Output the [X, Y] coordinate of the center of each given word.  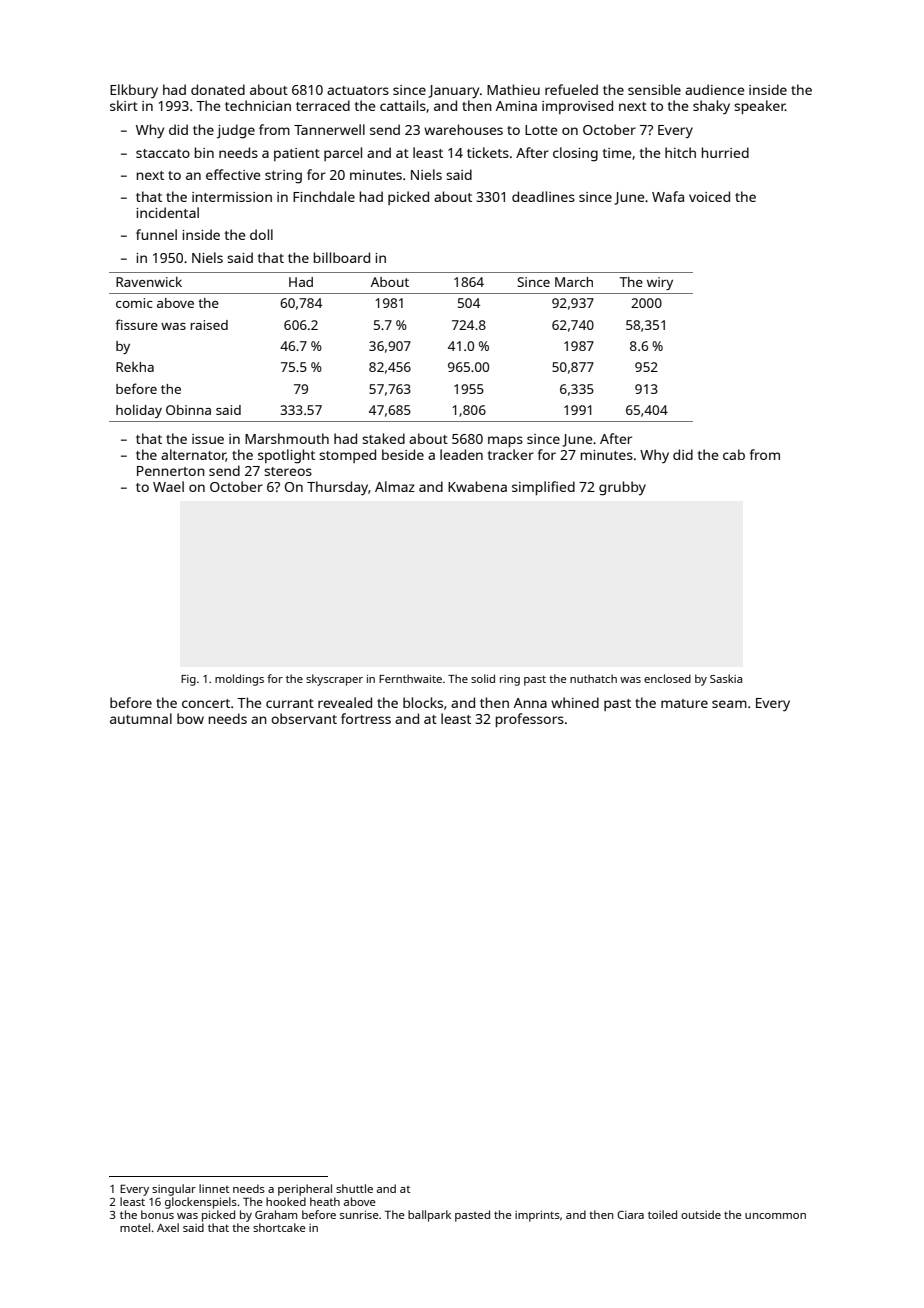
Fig [188, 680]
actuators [358, 90]
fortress [366, 718]
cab [734, 454]
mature [684, 703]
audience [715, 89]
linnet [214, 1188]
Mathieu [513, 89]
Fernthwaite [410, 678]
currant [290, 703]
